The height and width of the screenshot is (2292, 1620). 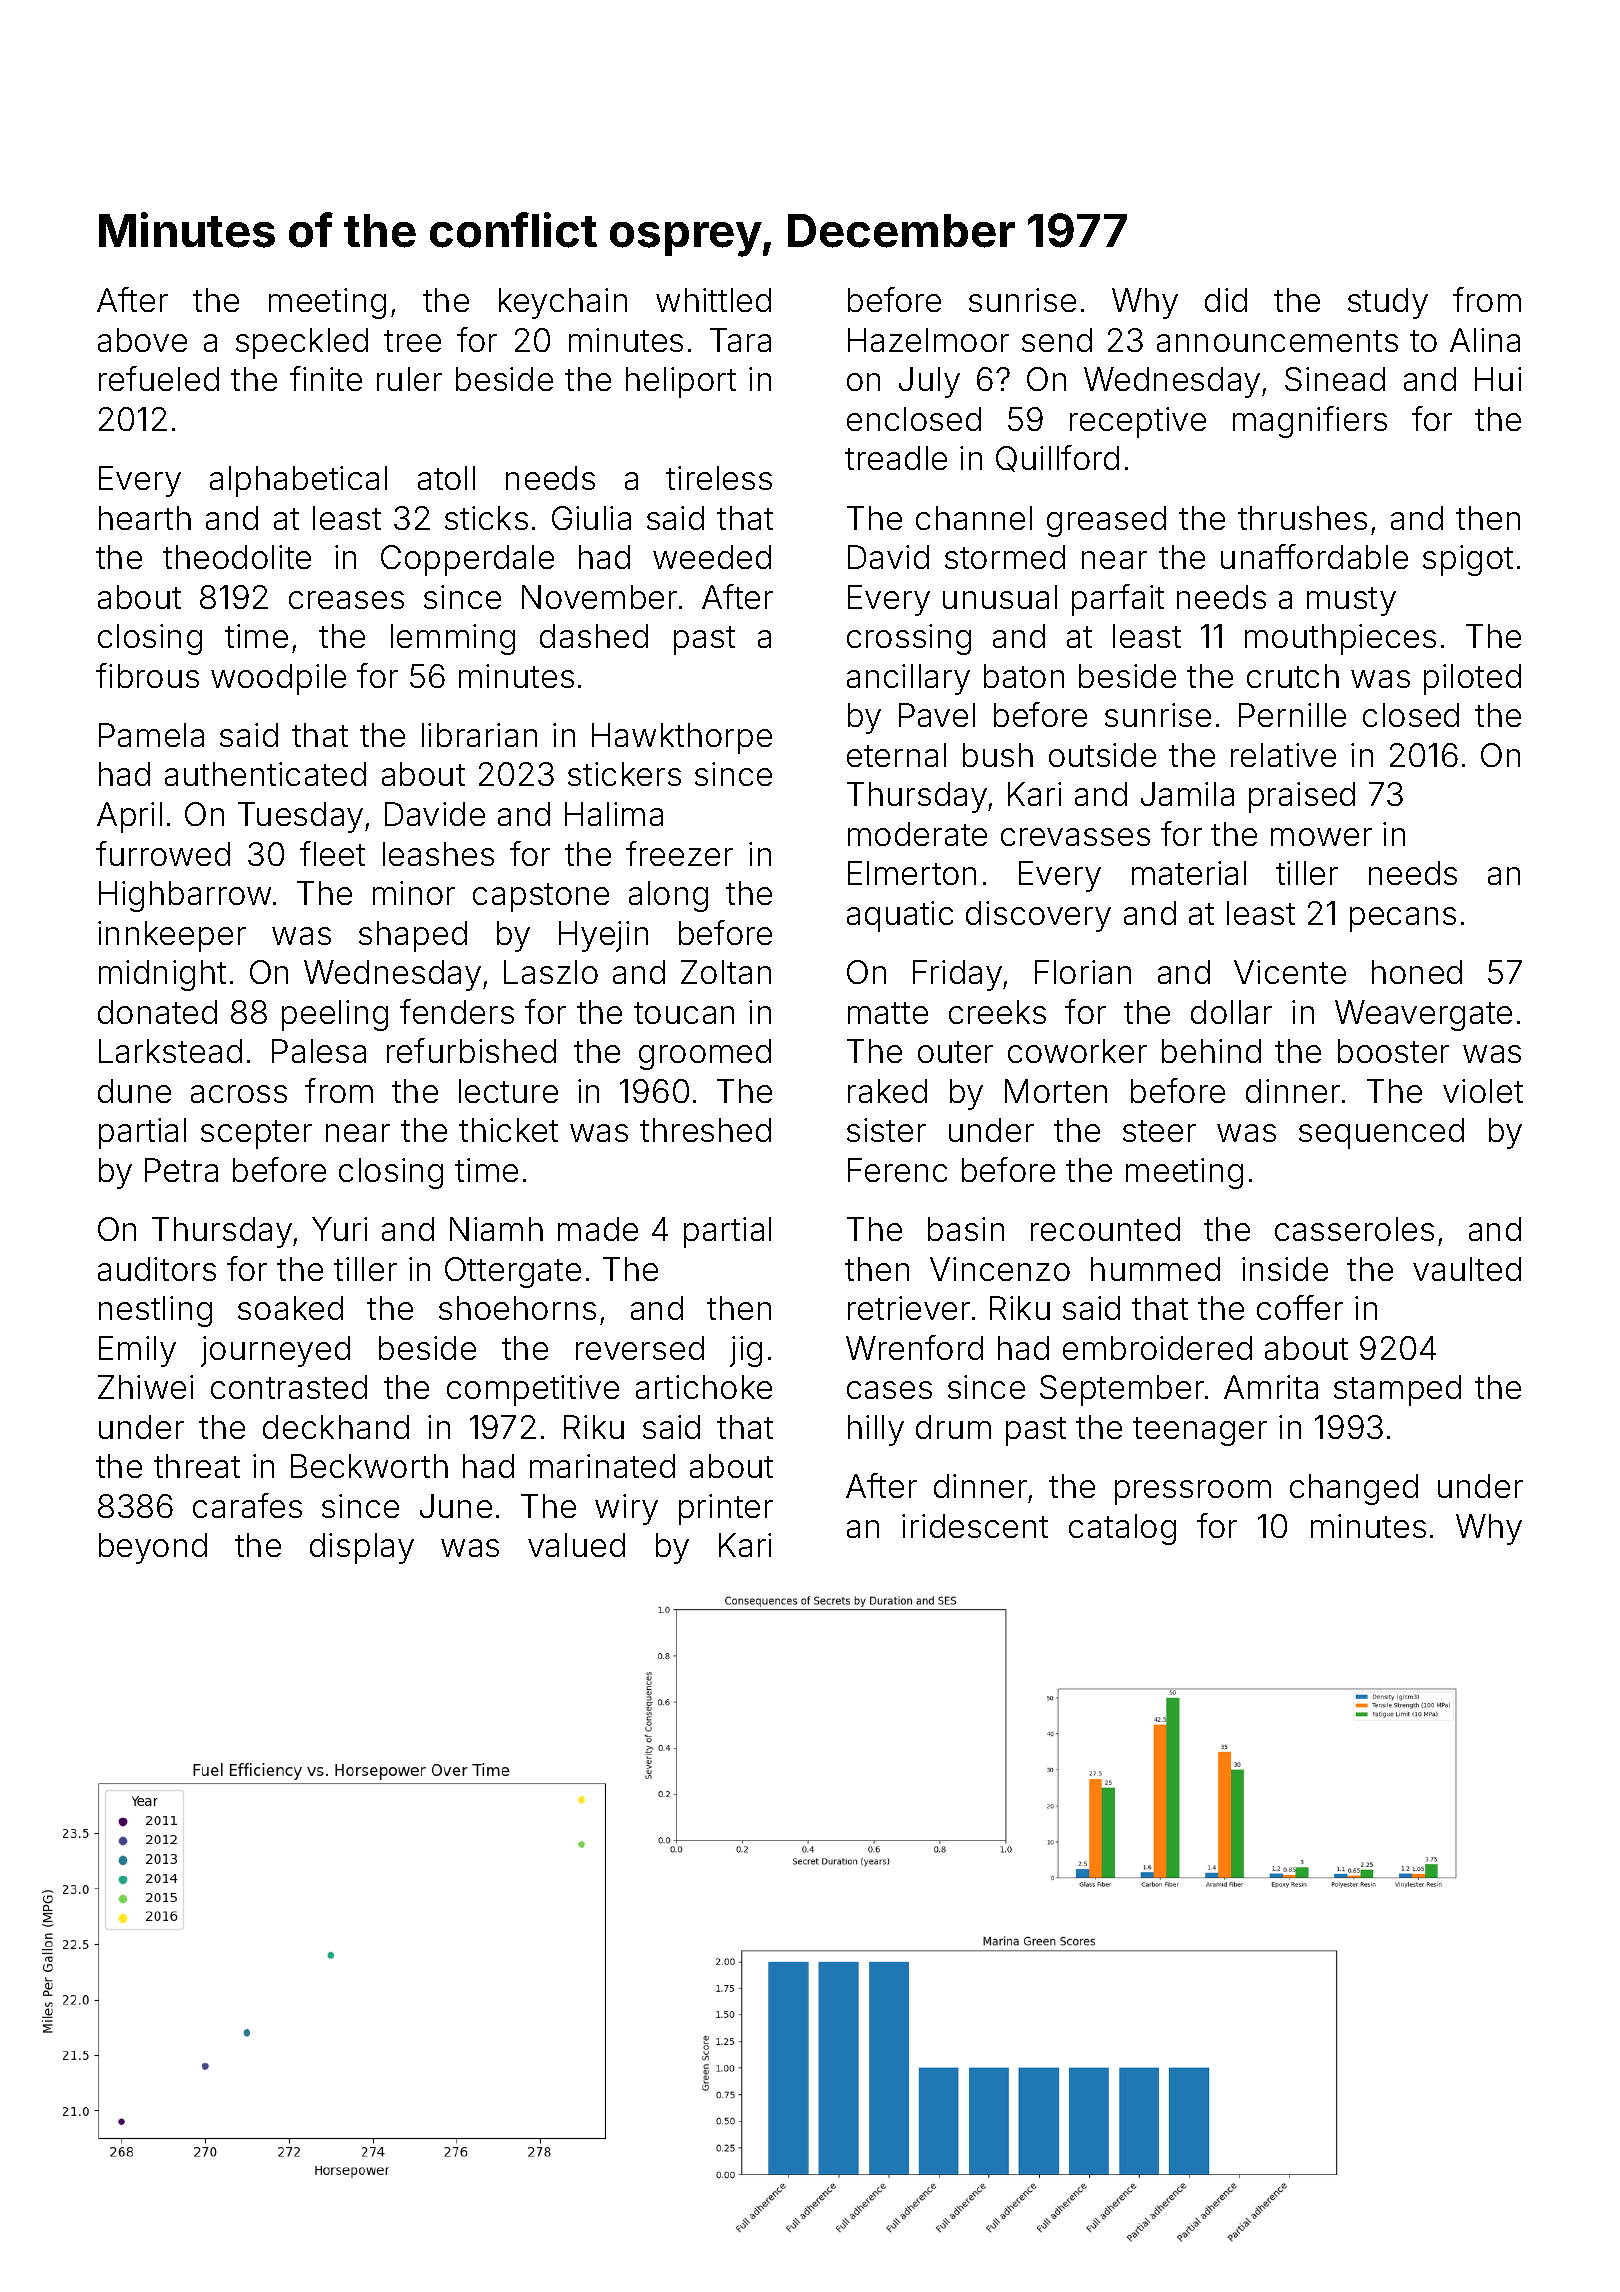 What do you see at coordinates (256, 1134) in the screenshot?
I see `scepter` at bounding box center [256, 1134].
